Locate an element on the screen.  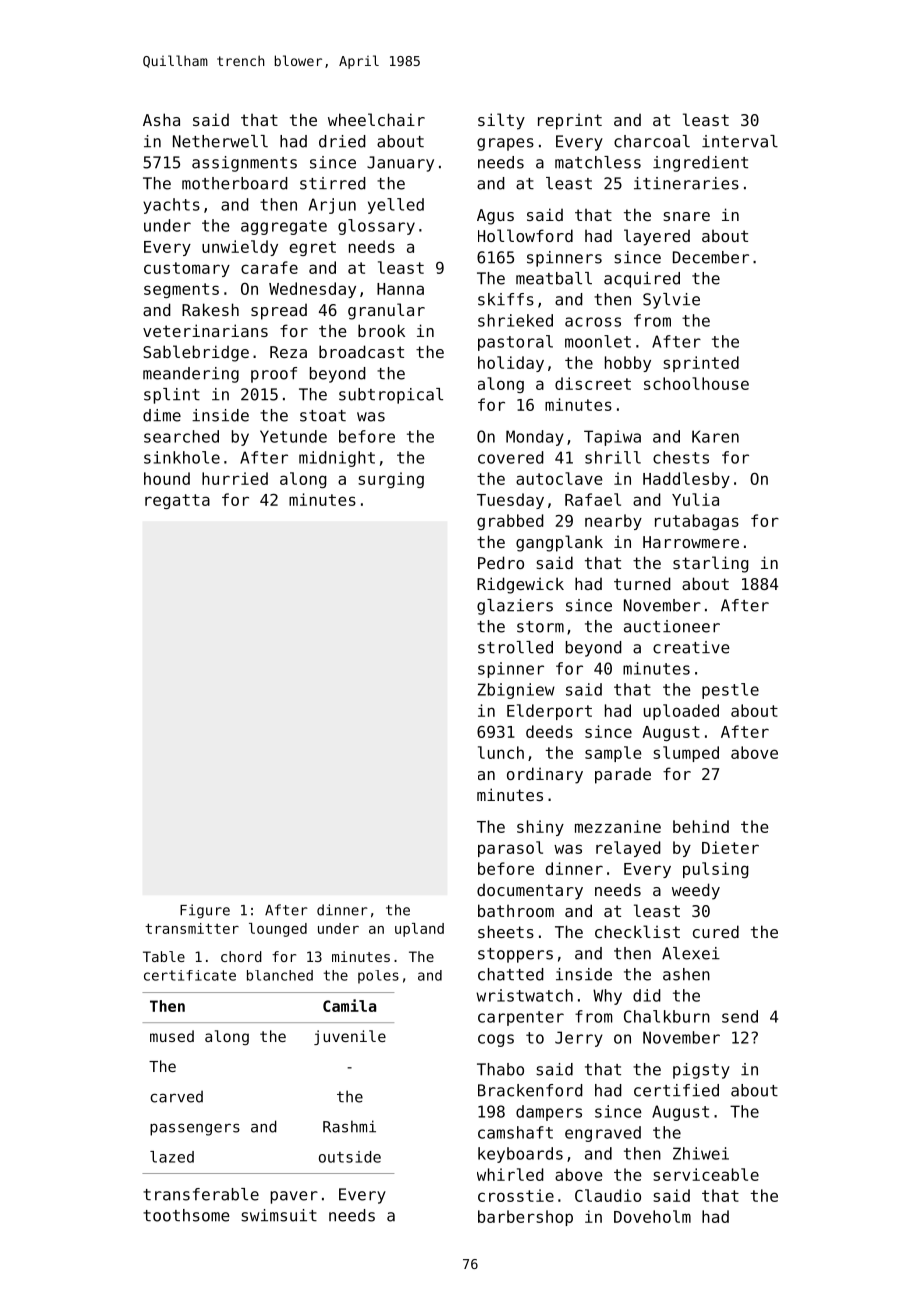
meandering is located at coordinates (191, 375).
